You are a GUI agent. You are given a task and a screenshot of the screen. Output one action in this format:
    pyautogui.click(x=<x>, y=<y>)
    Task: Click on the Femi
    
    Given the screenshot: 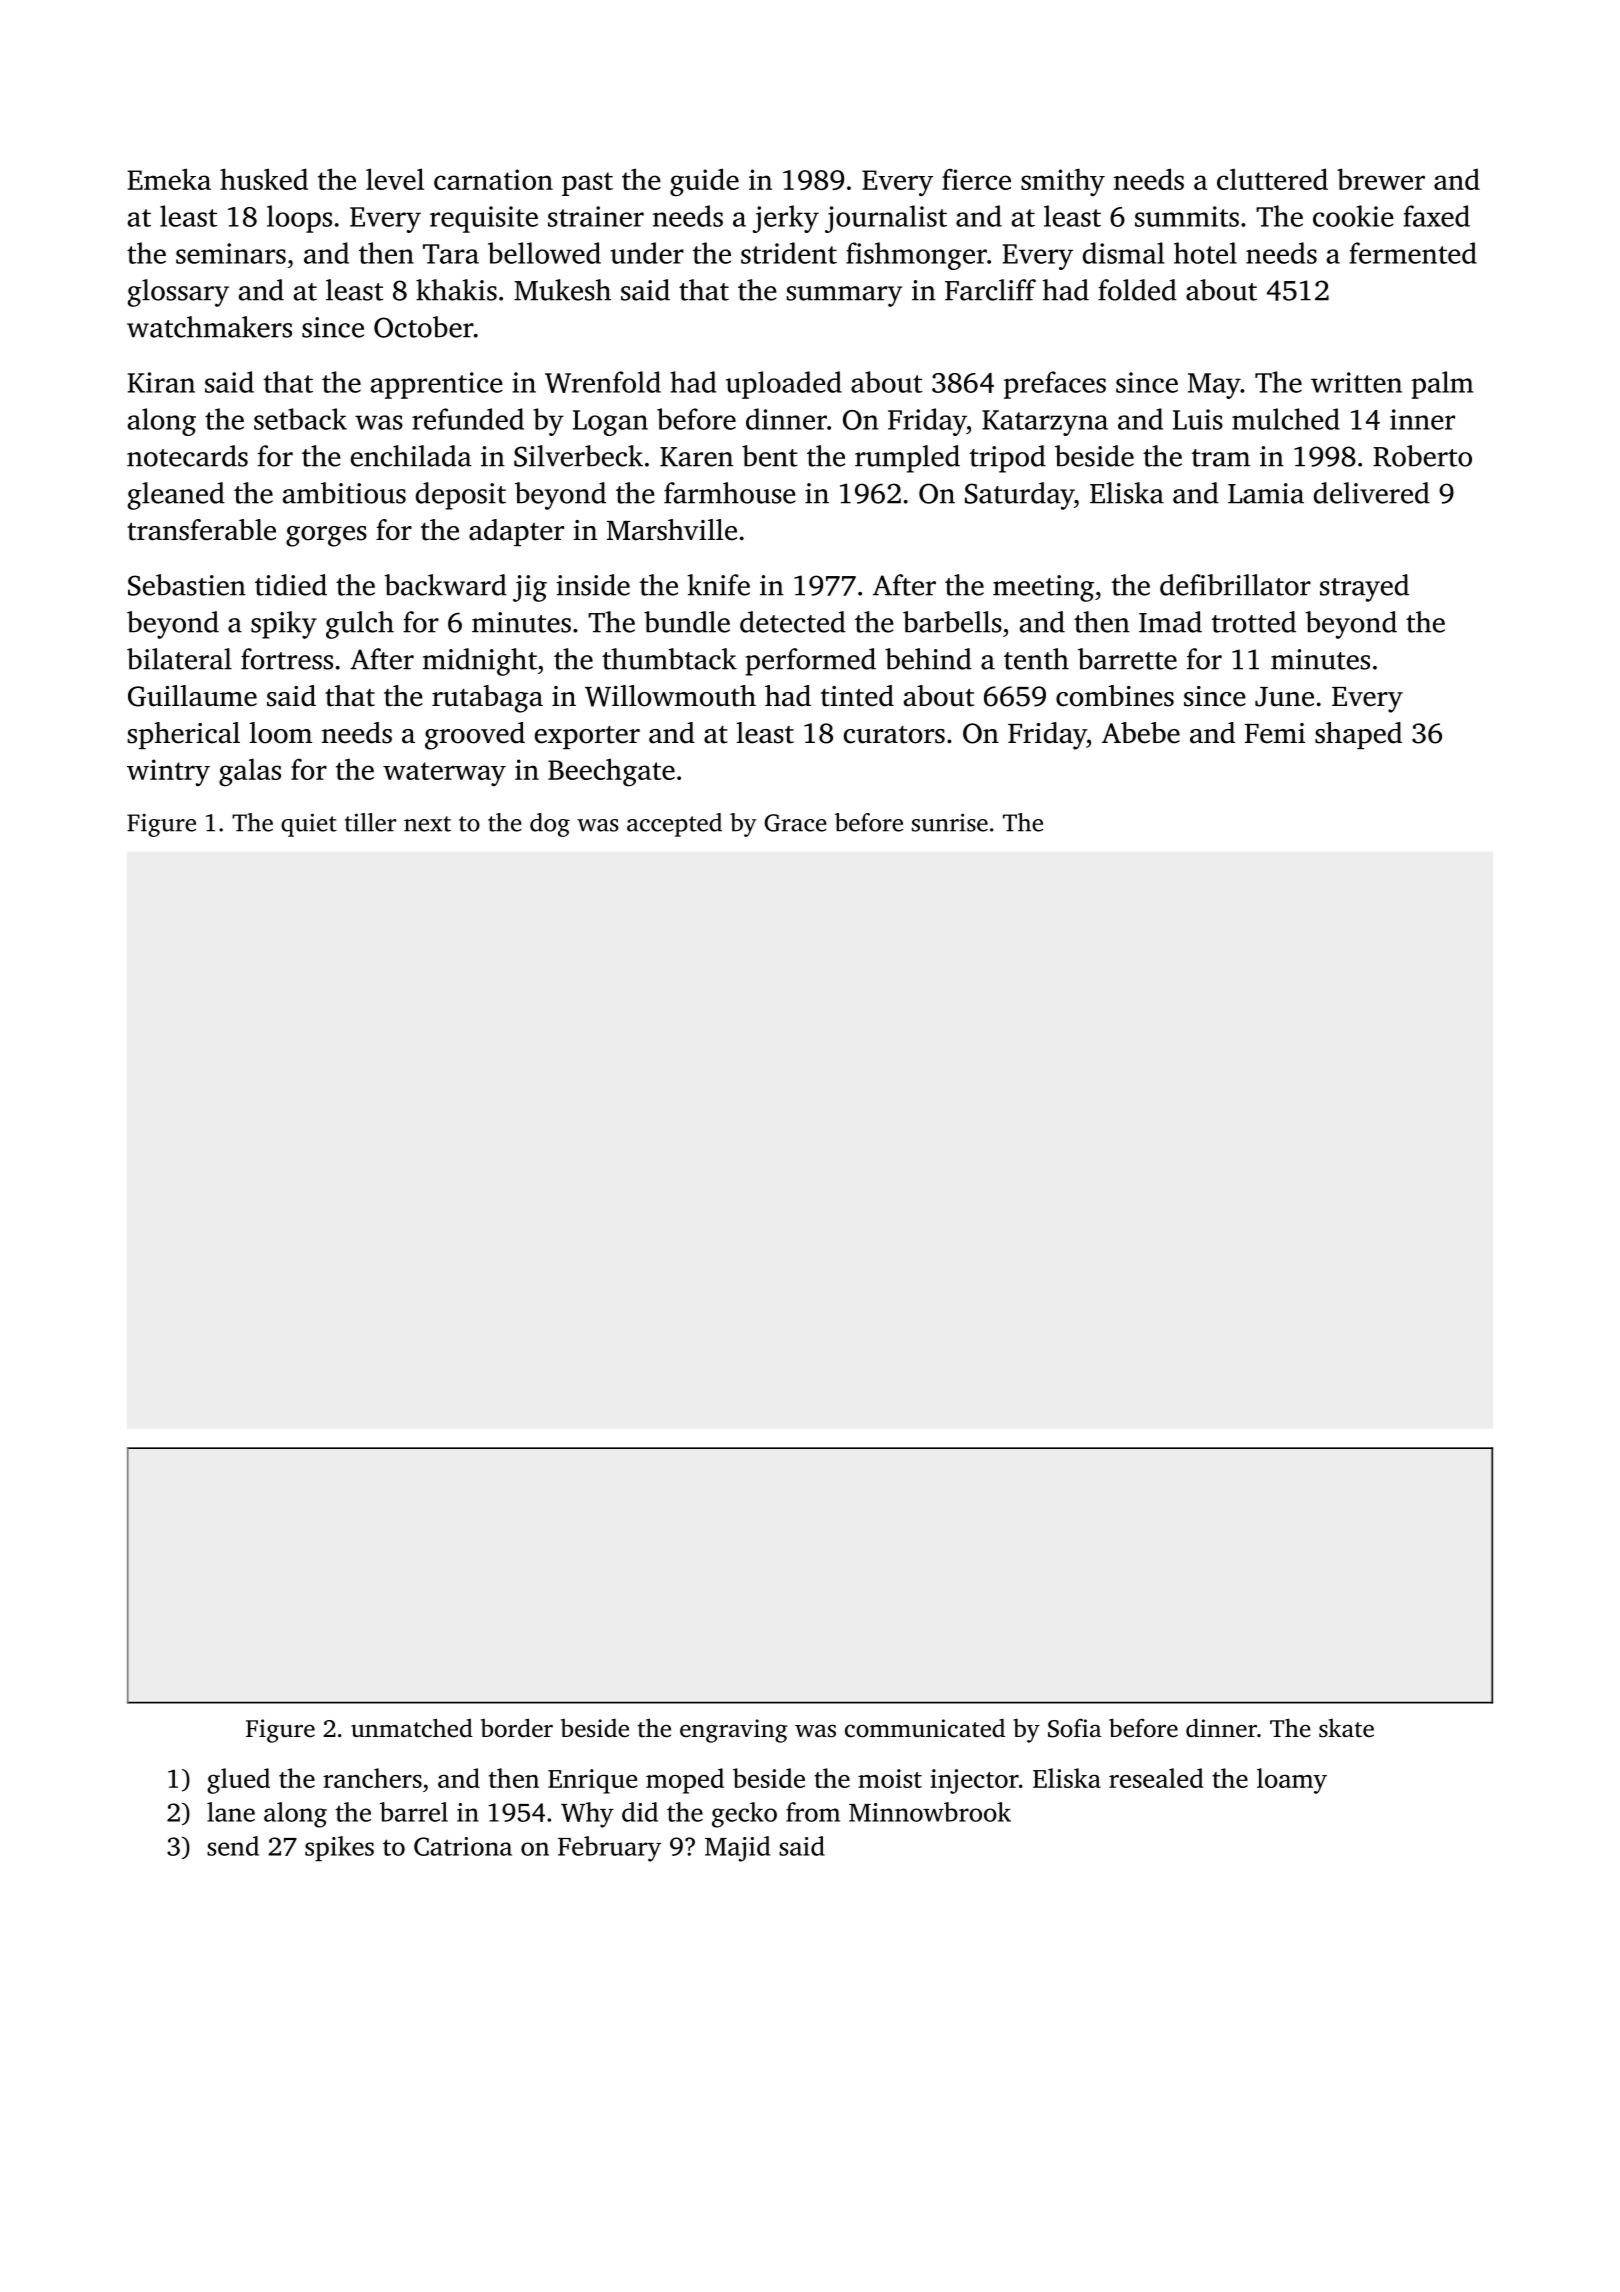 What is the action you would take?
    pyautogui.click(x=1274, y=733)
